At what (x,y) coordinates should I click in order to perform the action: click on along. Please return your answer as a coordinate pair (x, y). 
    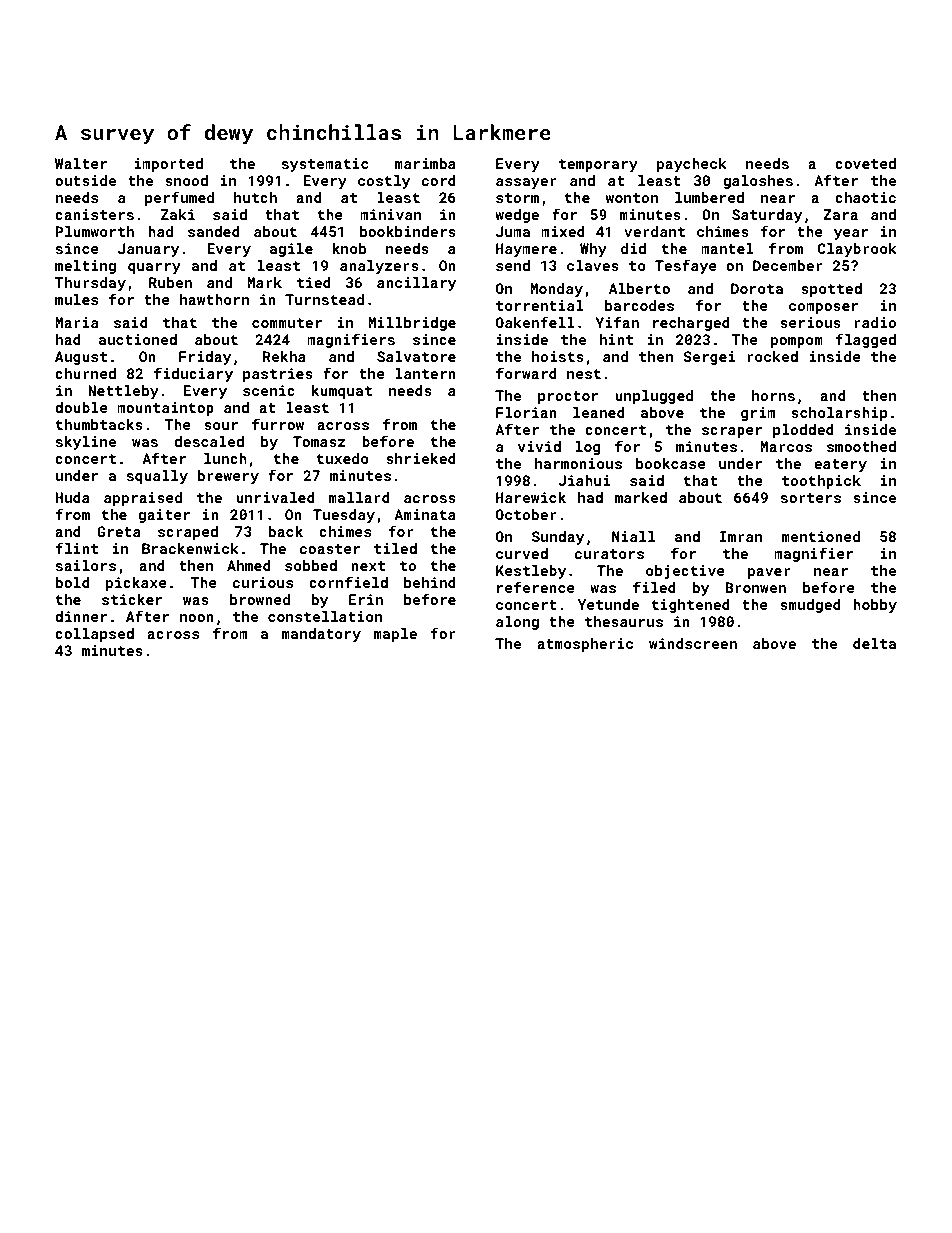
    Looking at the image, I should click on (517, 623).
